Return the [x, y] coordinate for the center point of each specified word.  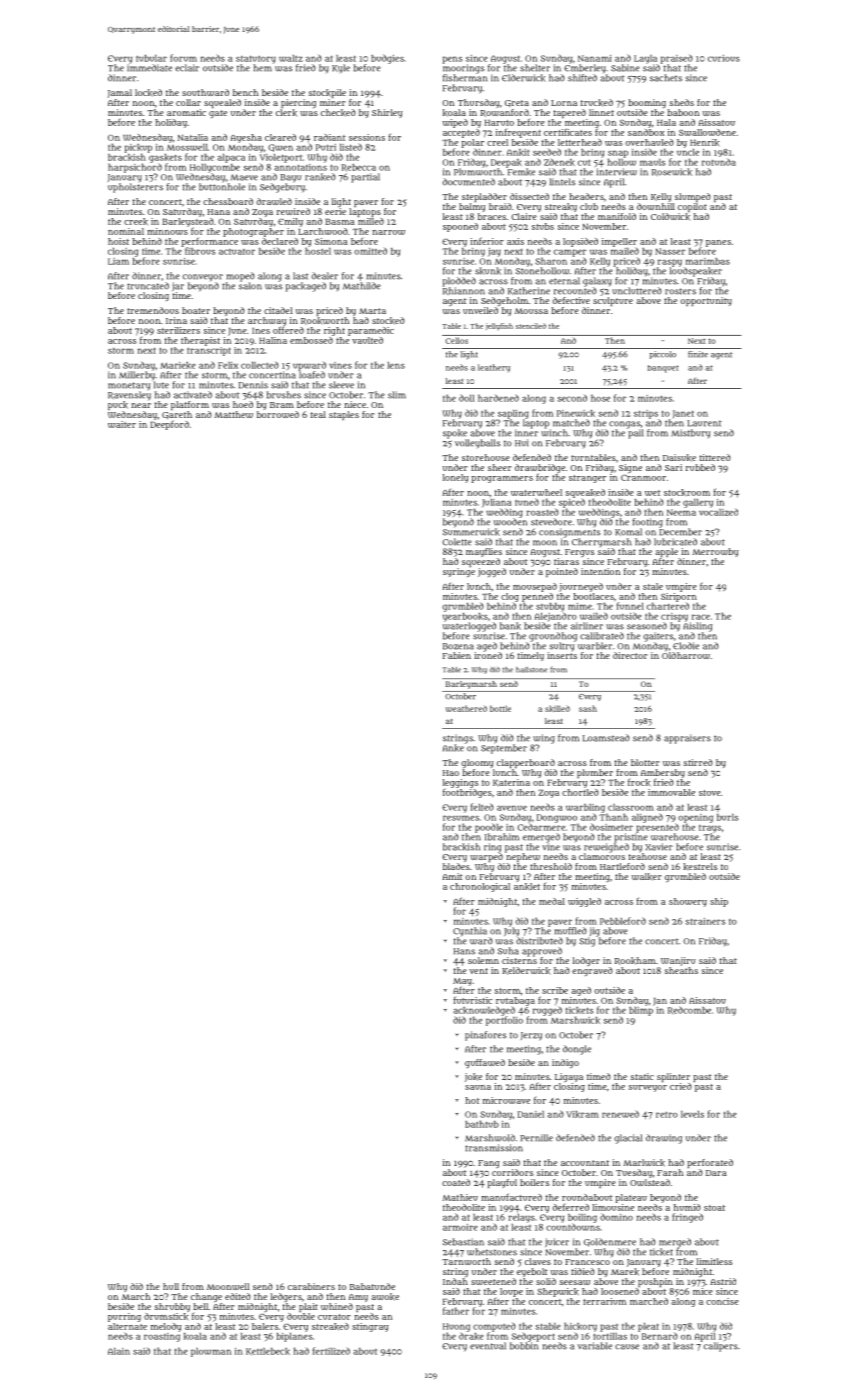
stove [709, 793]
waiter [122, 424]
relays [521, 1218]
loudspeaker [696, 272]
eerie [335, 211]
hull [171, 1286]
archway [267, 321]
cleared [280, 137]
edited [238, 1296]
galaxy [597, 282]
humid [687, 1207]
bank [510, 626]
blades [456, 866]
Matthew [233, 414]
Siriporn [679, 597]
